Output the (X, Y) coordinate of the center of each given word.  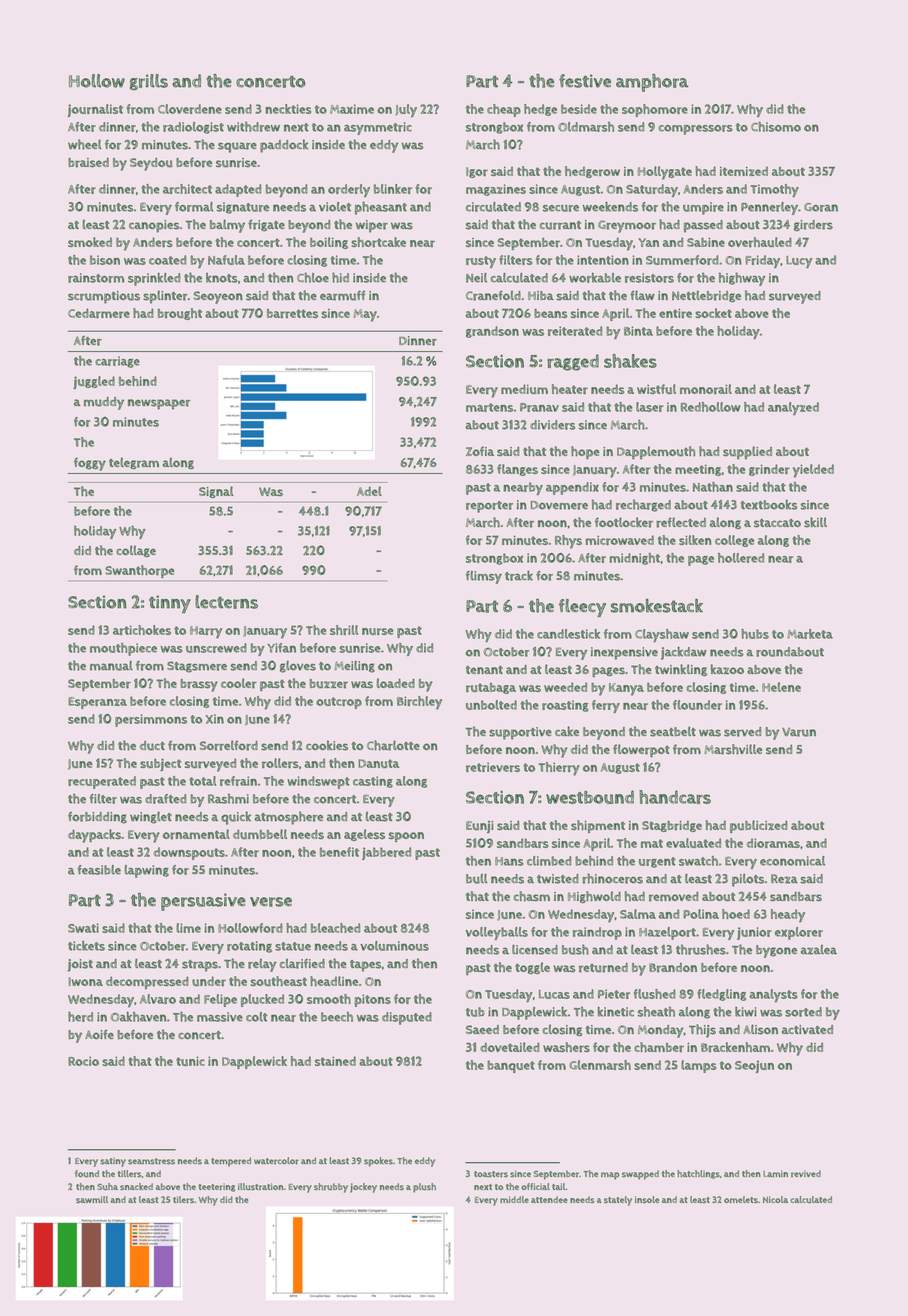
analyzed (793, 408)
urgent (657, 862)
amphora (652, 83)
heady (788, 916)
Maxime (352, 109)
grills (149, 82)
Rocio (83, 1061)
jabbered (386, 853)
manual (111, 665)
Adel (369, 491)
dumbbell (260, 834)
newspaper (159, 404)
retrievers (493, 767)
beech (337, 1017)
